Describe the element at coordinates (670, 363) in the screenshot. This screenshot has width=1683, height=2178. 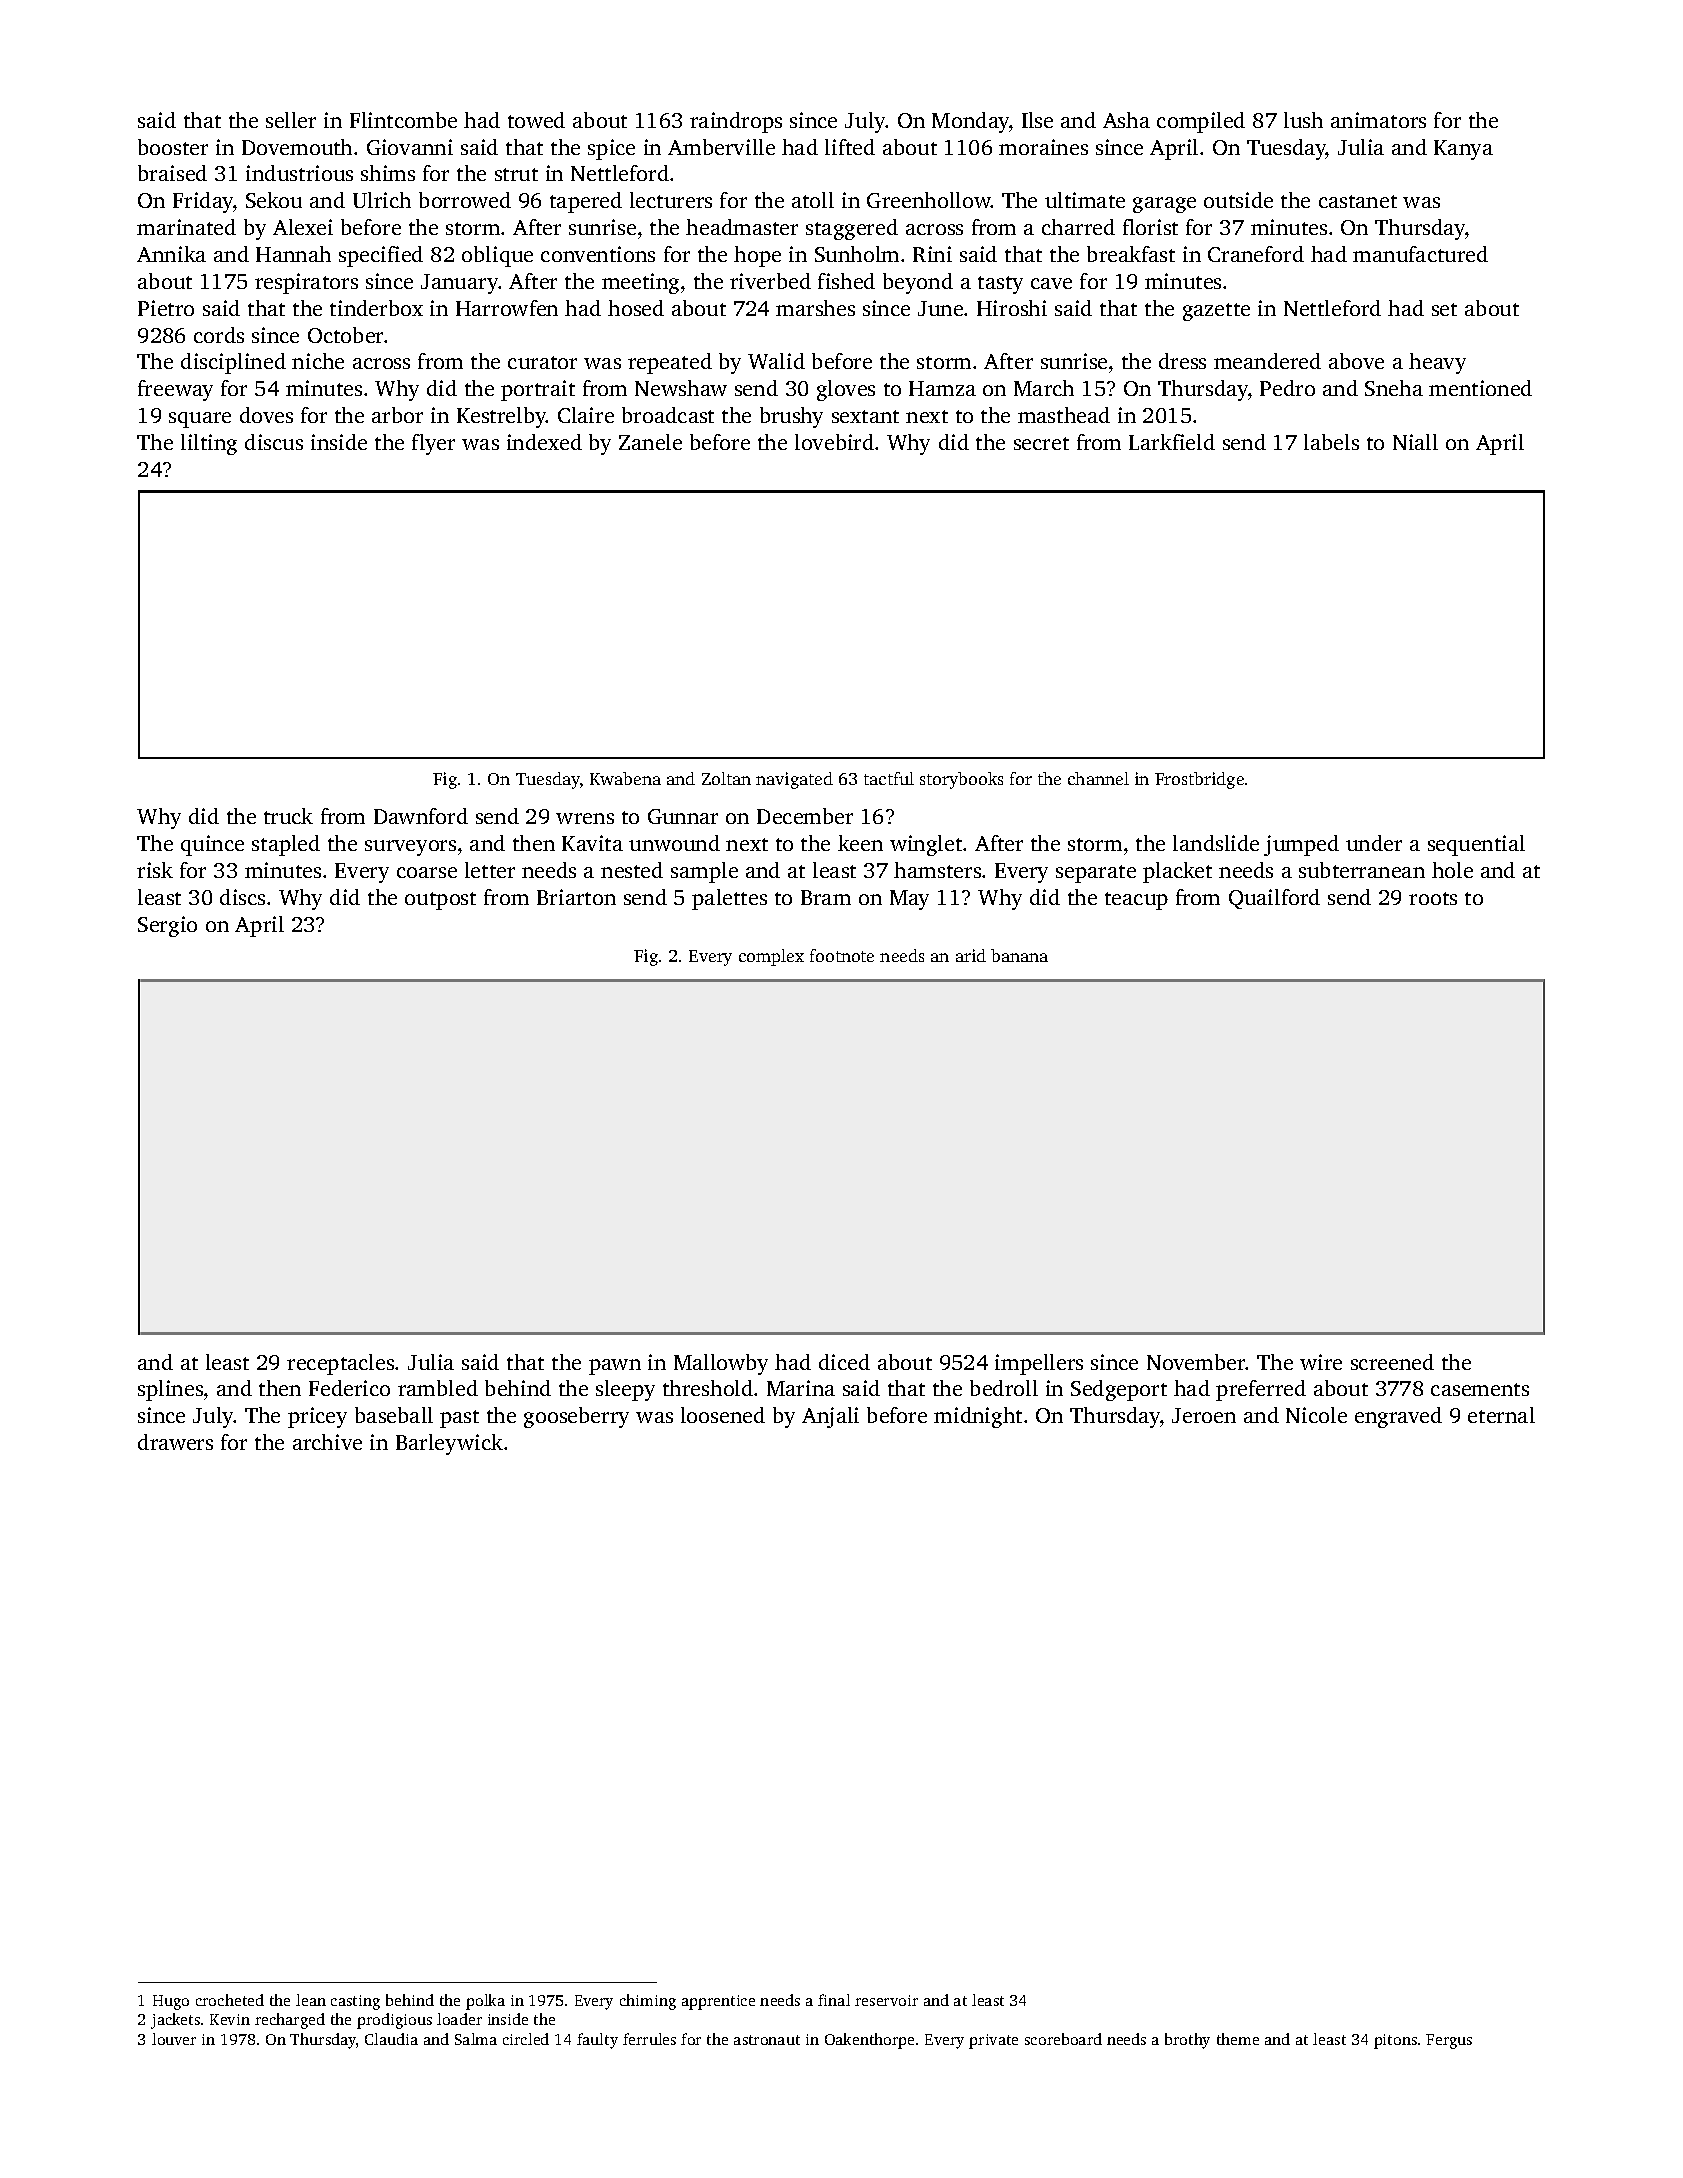
I see `repeated` at that location.
